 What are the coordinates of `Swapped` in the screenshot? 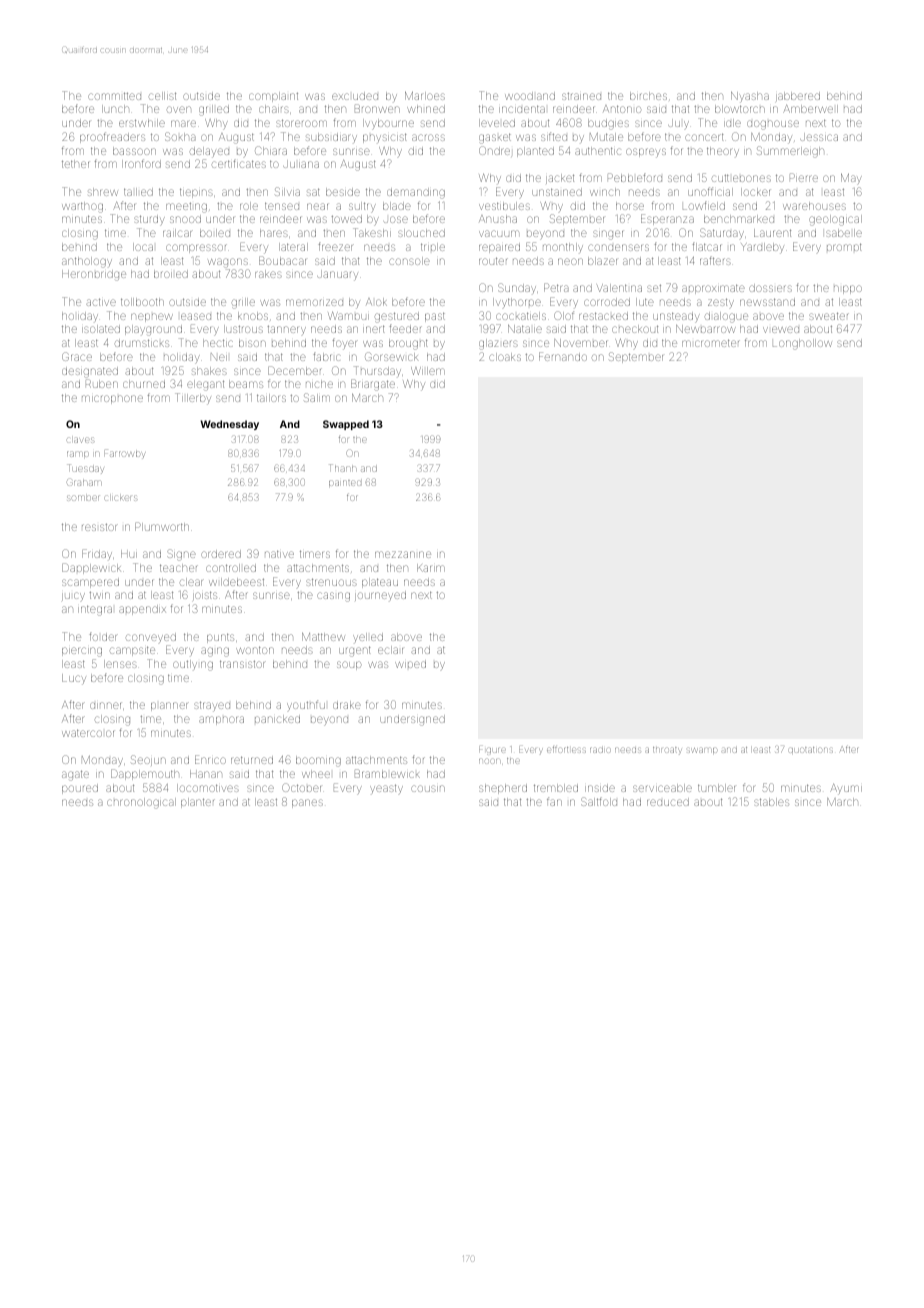 It's located at (346, 425).
